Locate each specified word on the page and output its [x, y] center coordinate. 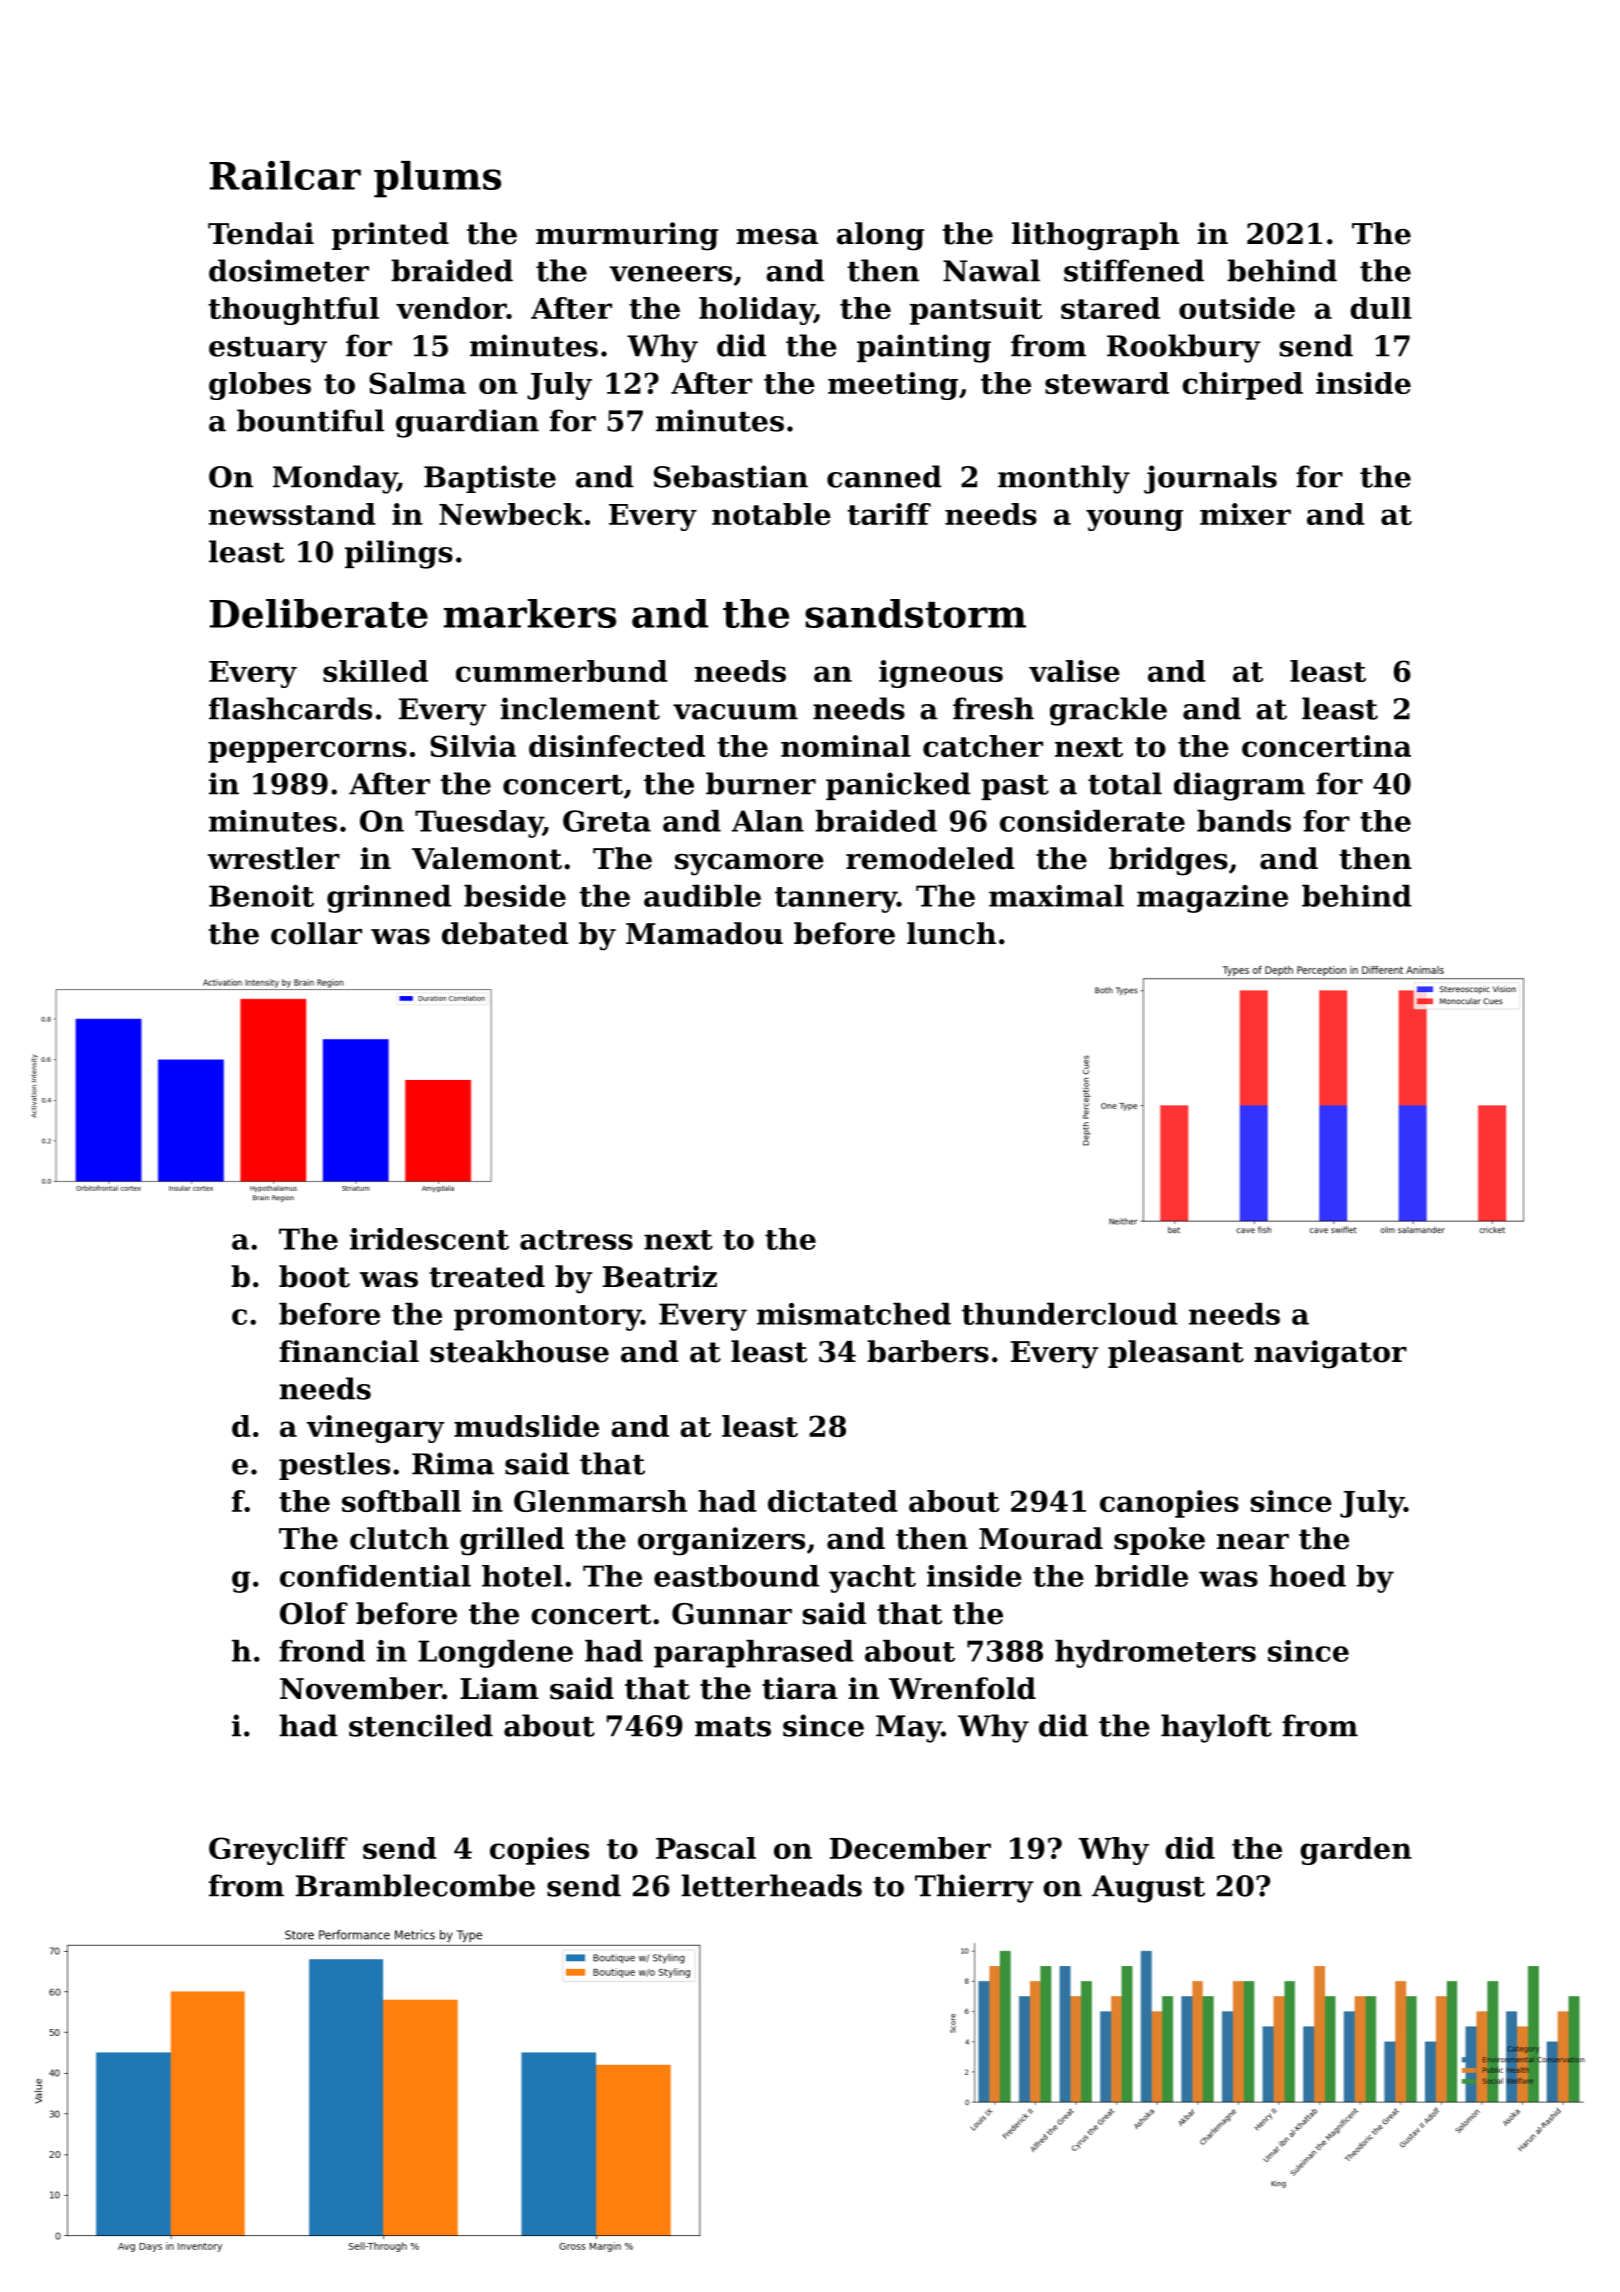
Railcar [285, 175]
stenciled [421, 1725]
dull [1381, 308]
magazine [1212, 899]
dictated [833, 1501]
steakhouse [519, 1351]
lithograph [1095, 236]
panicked [898, 786]
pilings [399, 554]
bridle [1141, 1576]
